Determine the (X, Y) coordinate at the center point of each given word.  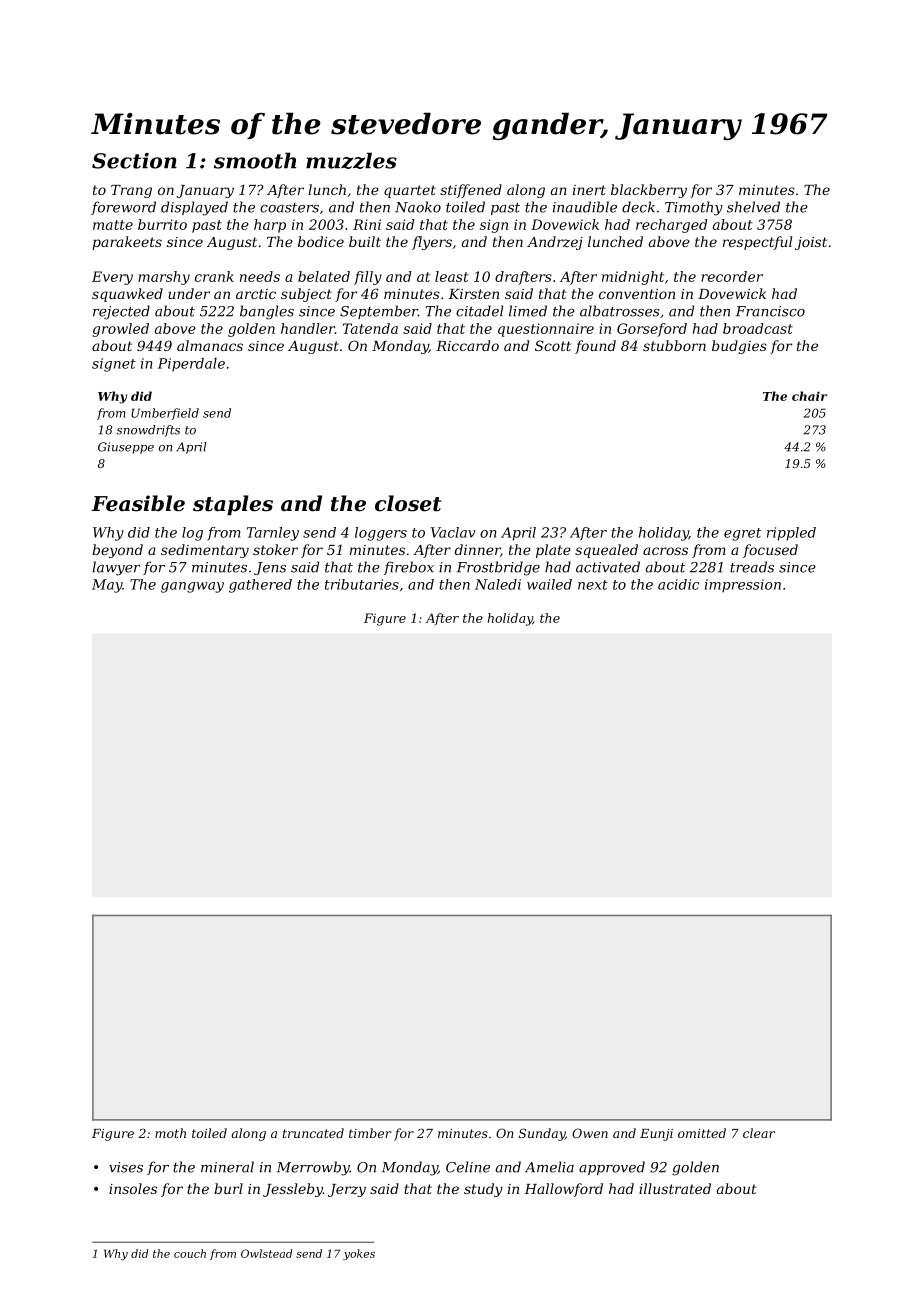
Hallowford (563, 1190)
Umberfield (165, 414)
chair (809, 396)
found (595, 347)
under (189, 293)
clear (759, 1133)
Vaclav (453, 532)
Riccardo (467, 345)
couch (190, 1253)
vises (126, 1167)
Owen (590, 1133)
